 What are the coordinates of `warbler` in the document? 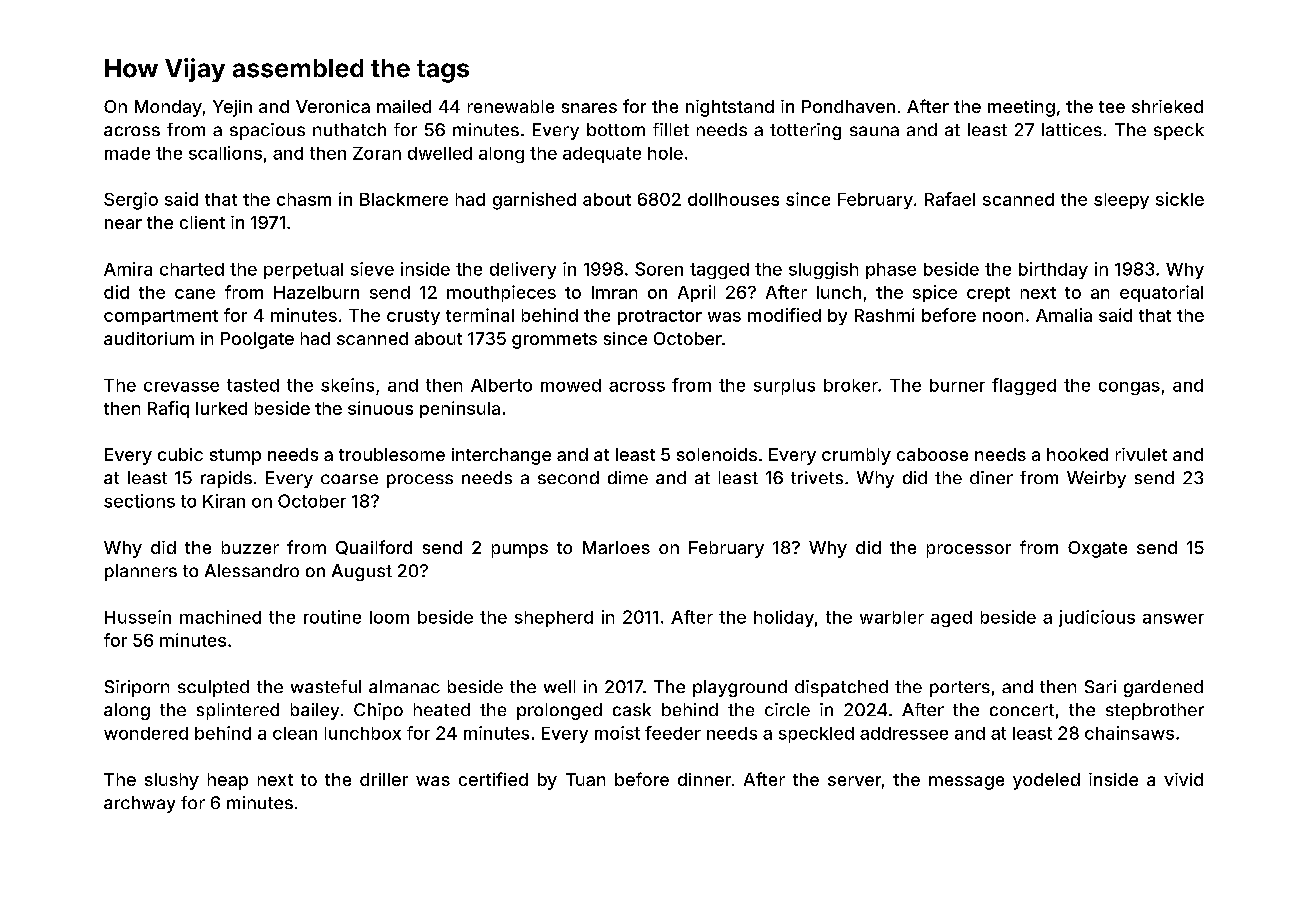 It's located at (892, 617).
